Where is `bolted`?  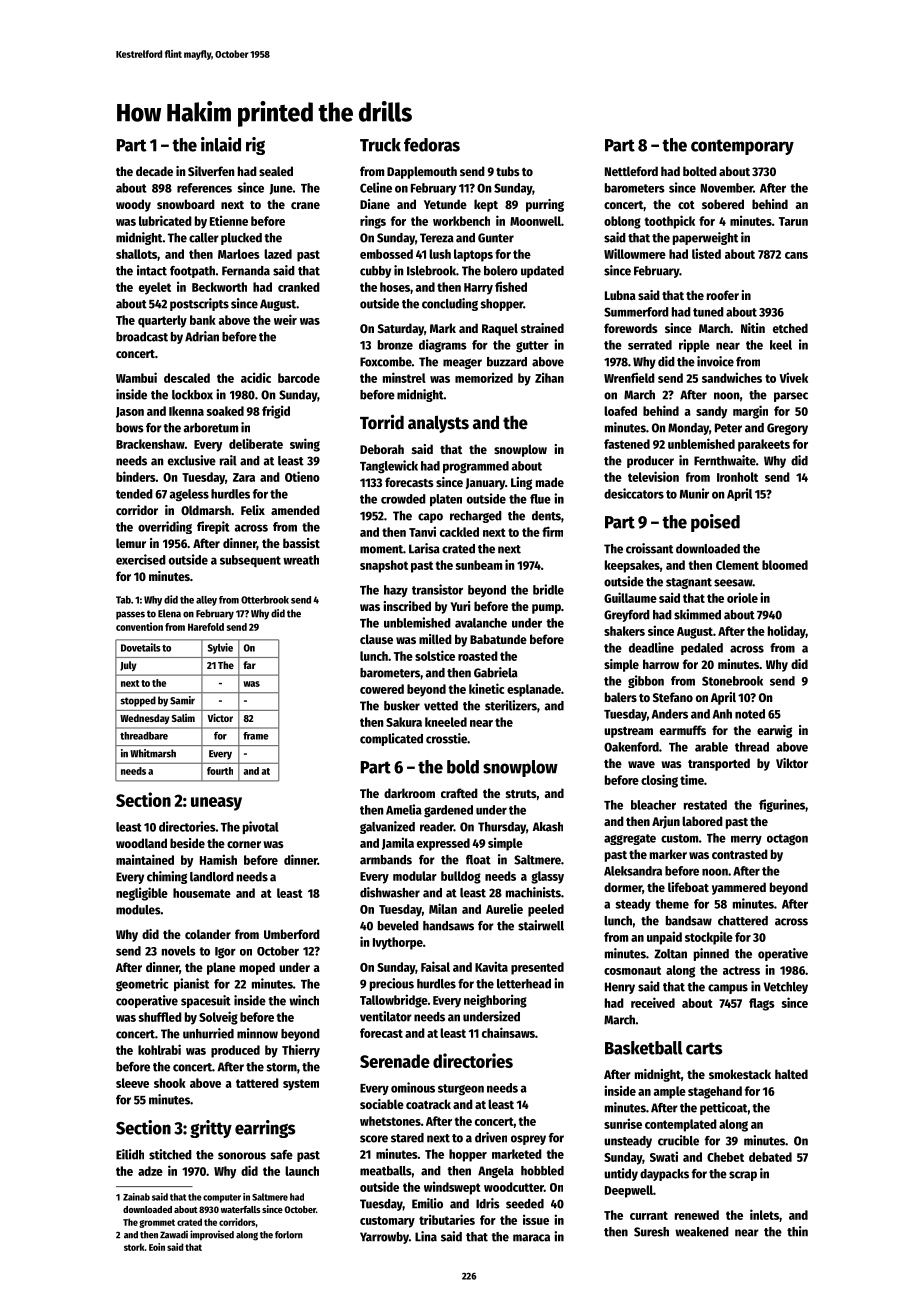 bolted is located at coordinates (700, 171).
